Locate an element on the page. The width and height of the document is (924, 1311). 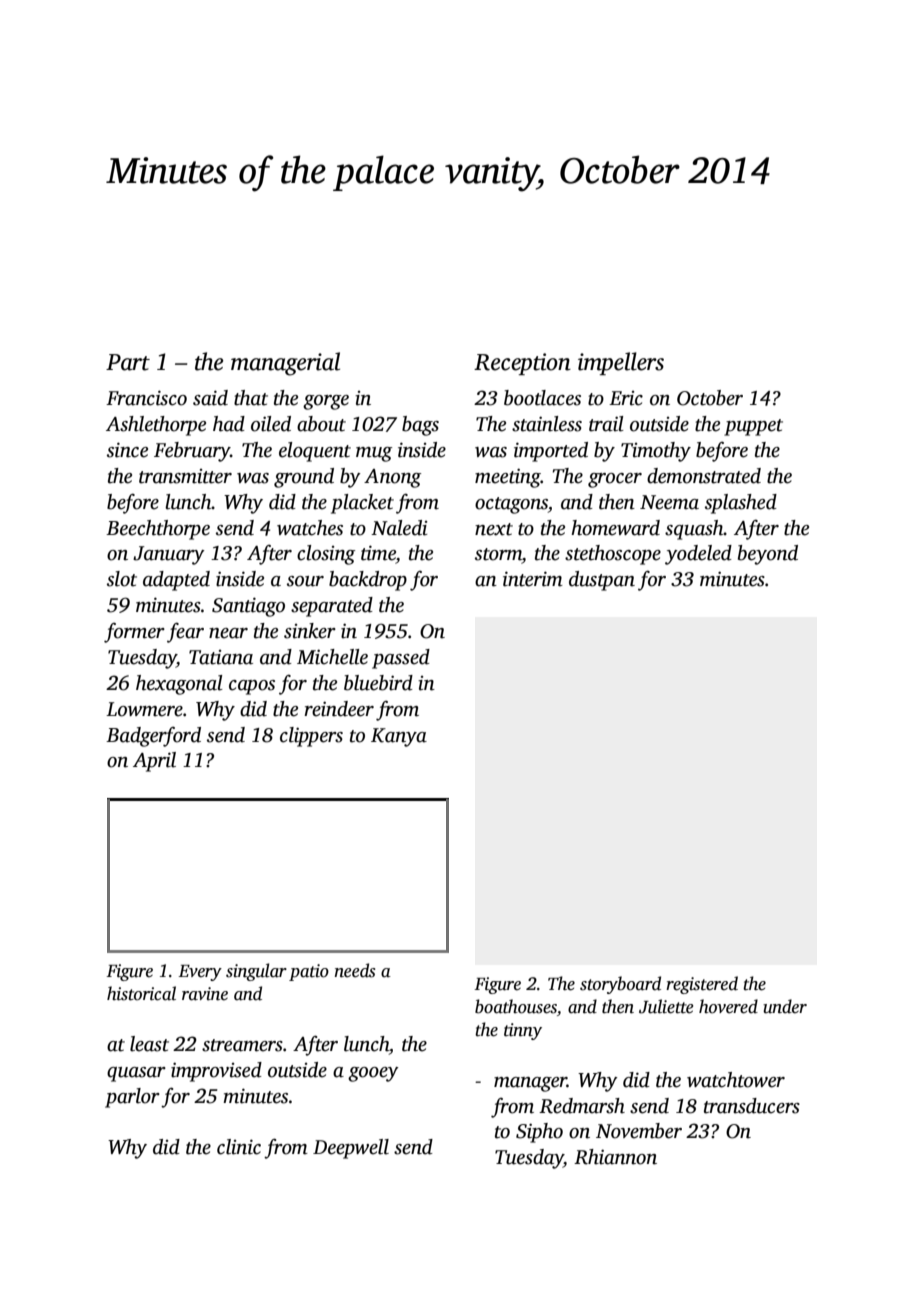
clinic is located at coordinates (239, 1147).
